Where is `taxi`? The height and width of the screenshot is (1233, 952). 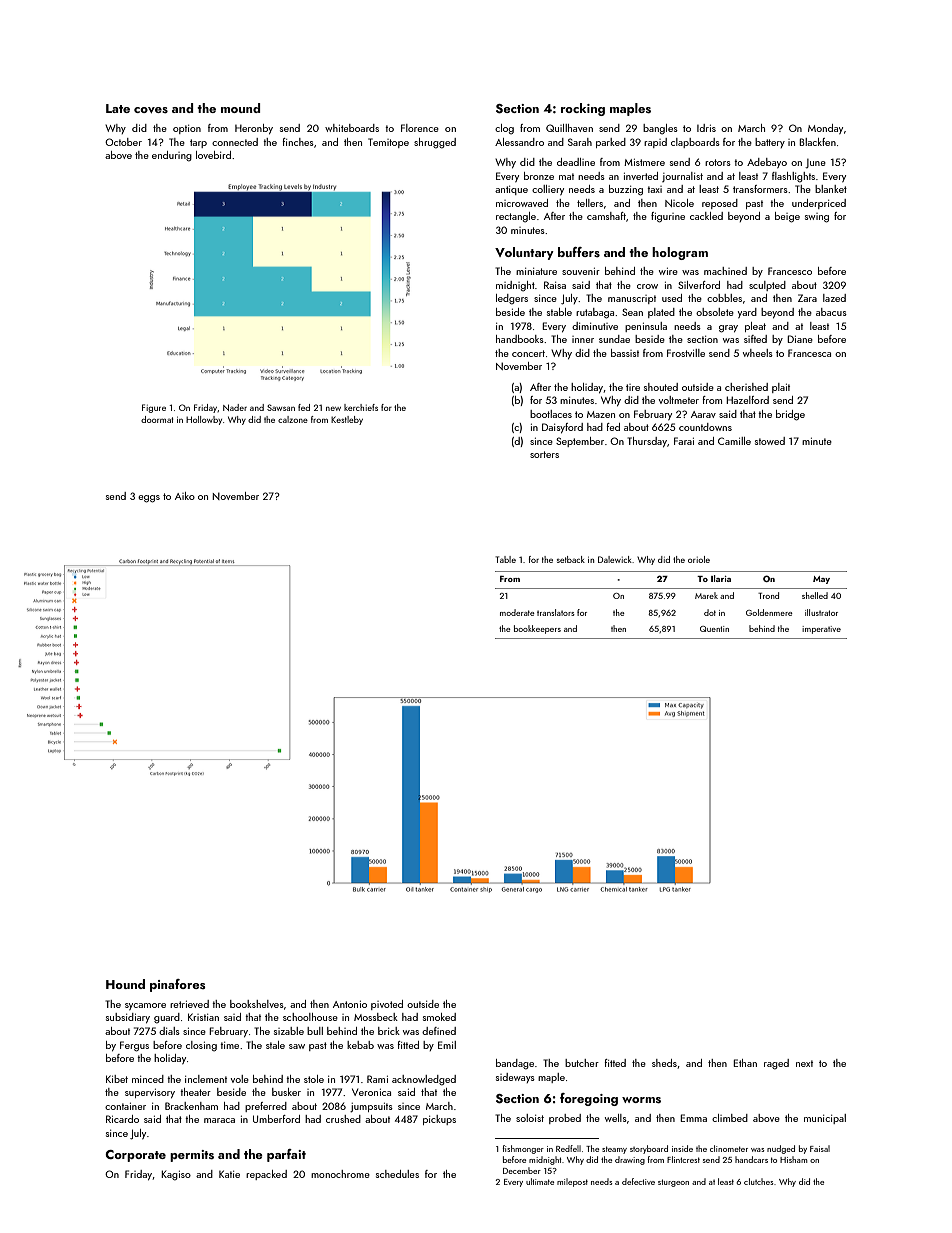 taxi is located at coordinates (654, 189).
